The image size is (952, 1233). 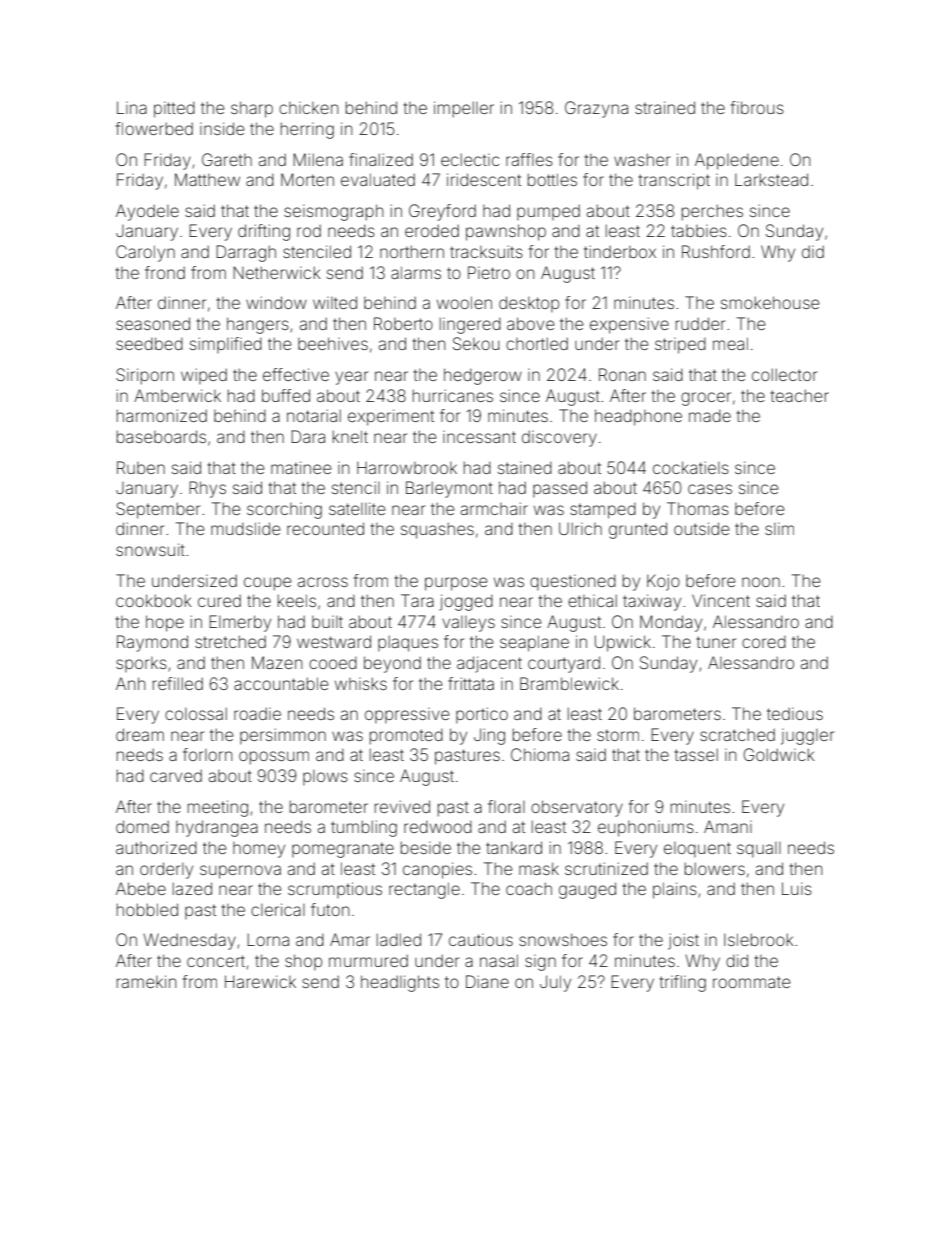 I want to click on rectangle, so click(x=424, y=890).
